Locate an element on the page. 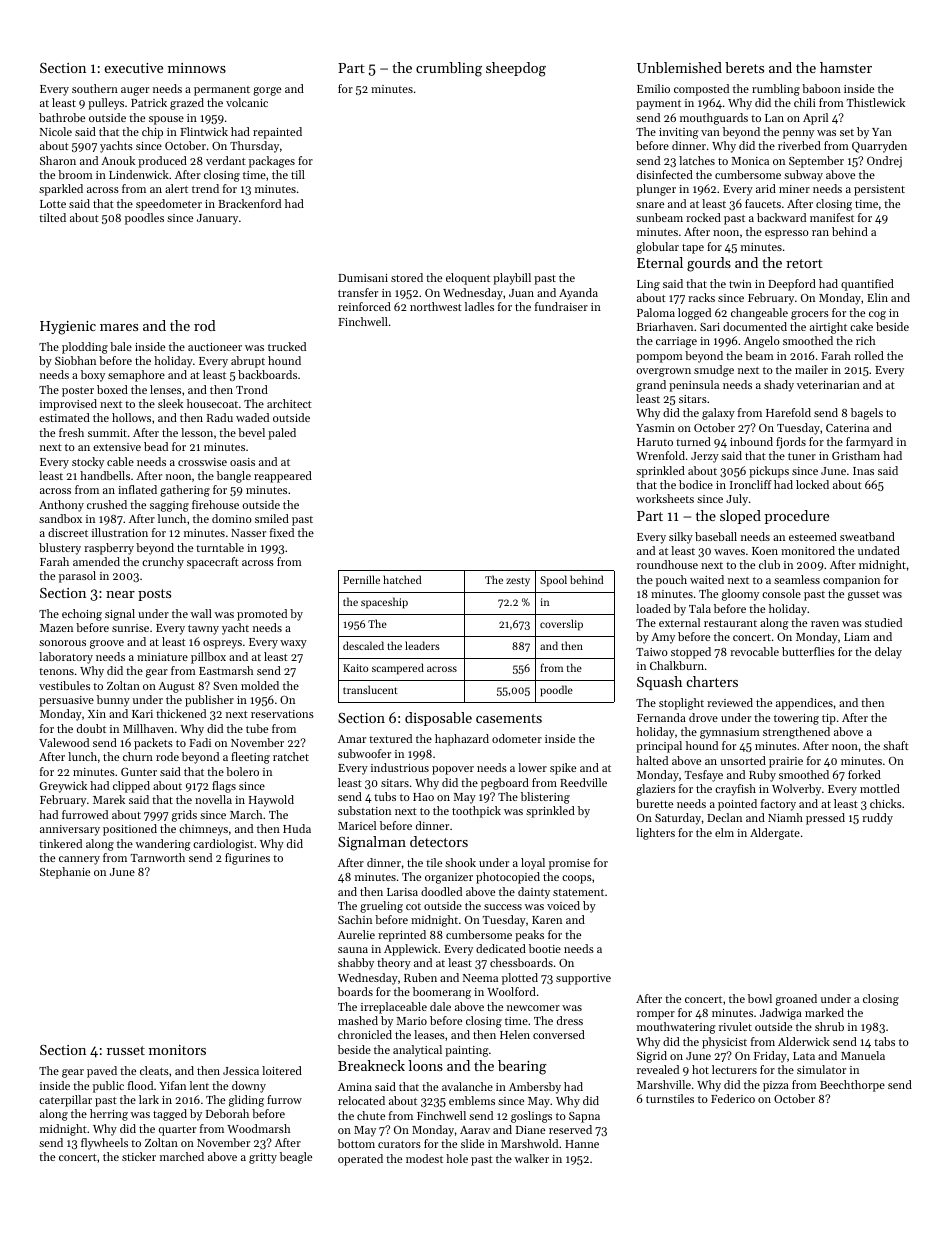 The image size is (952, 1233). Jessica is located at coordinates (241, 1071).
